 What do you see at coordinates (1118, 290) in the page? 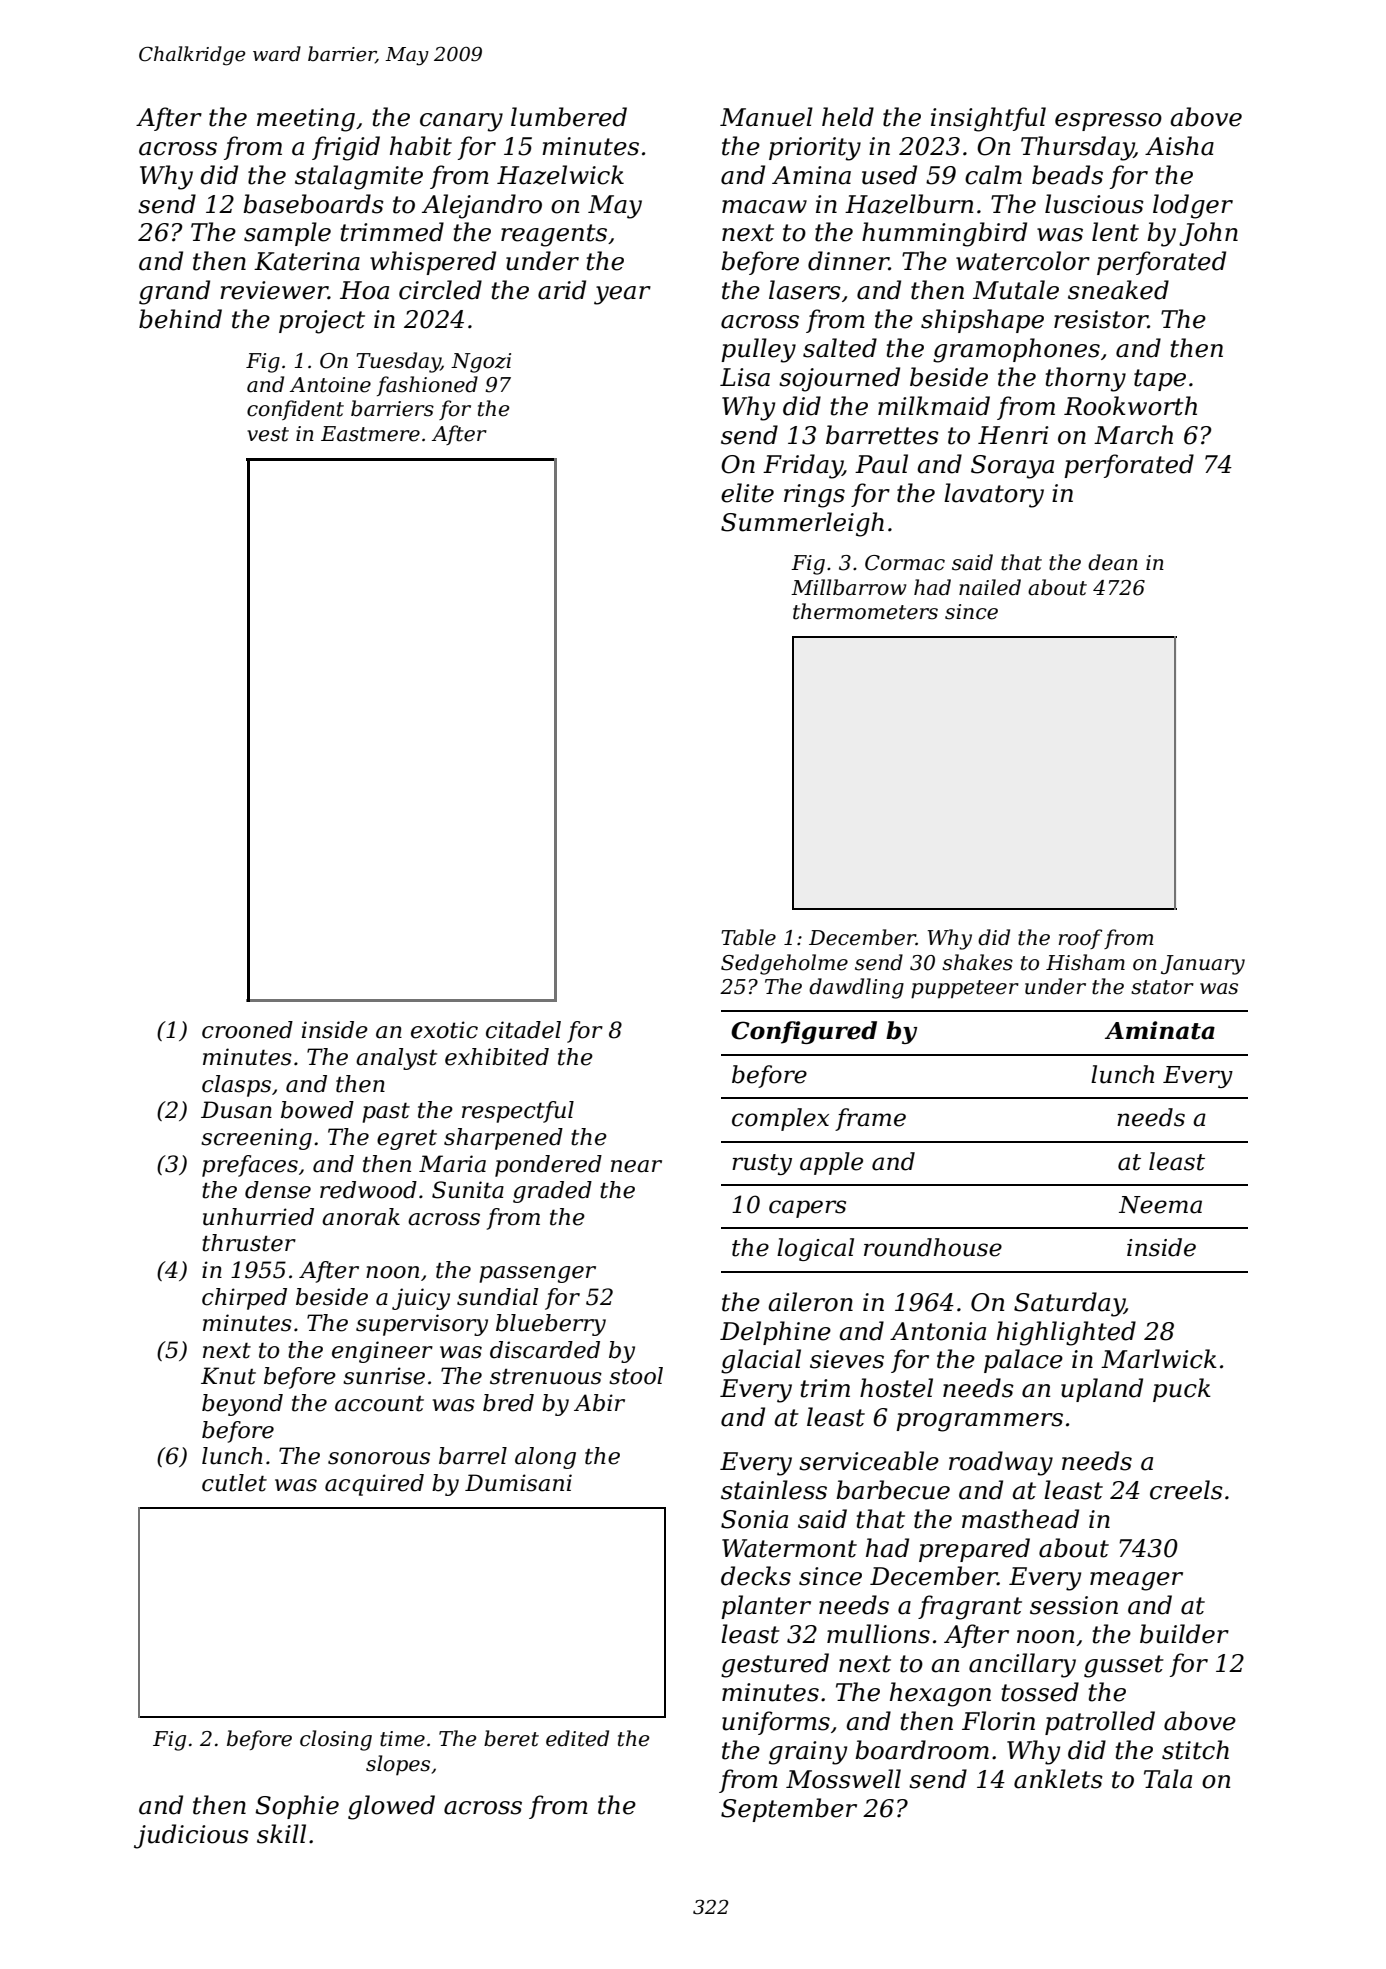
I see `sneaked` at bounding box center [1118, 290].
